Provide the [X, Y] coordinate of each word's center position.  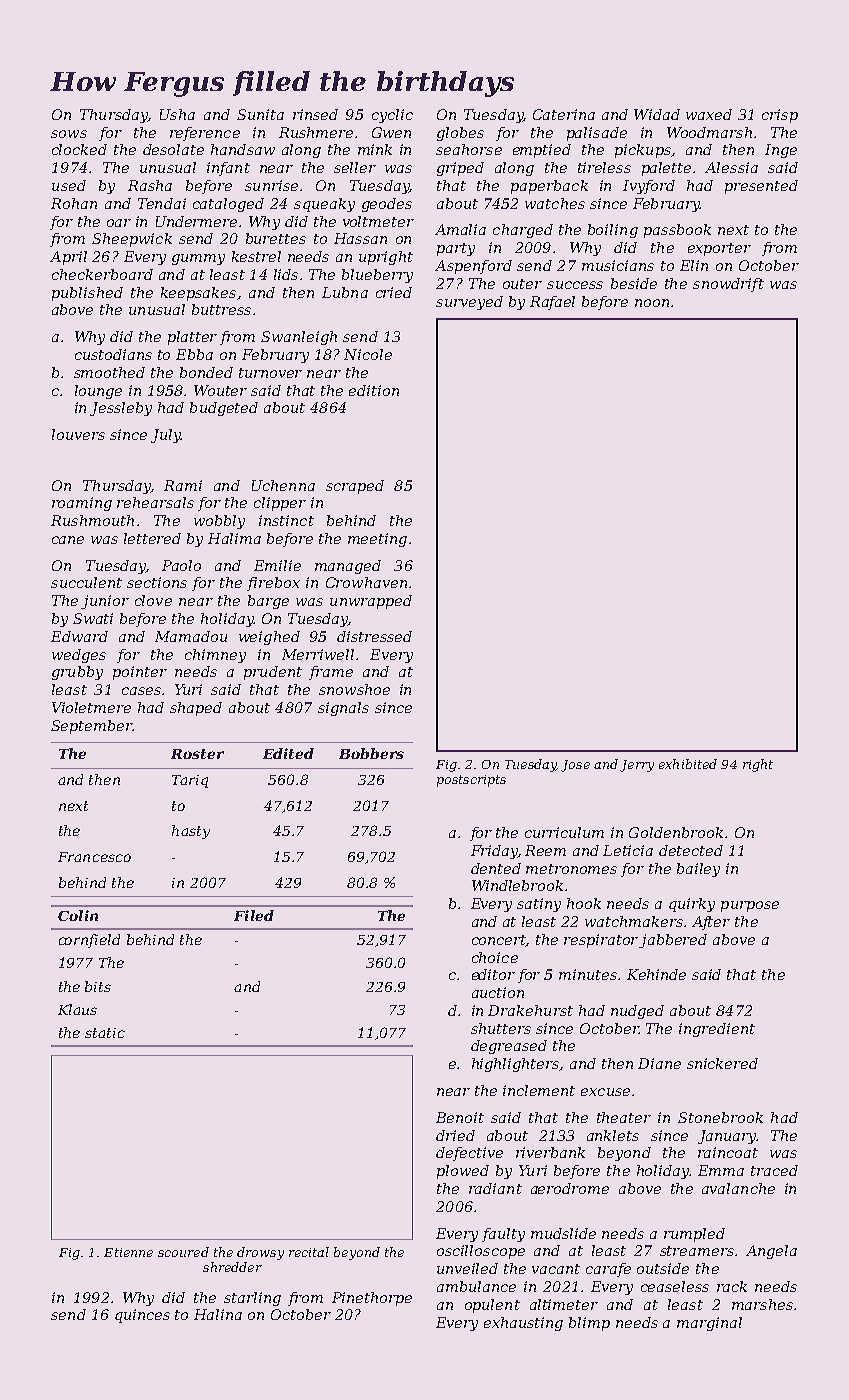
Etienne [128, 1252]
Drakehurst [530, 1010]
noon [652, 303]
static [105, 1033]
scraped [355, 487]
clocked [79, 149]
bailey [698, 870]
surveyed [469, 303]
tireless [604, 167]
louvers [78, 434]
